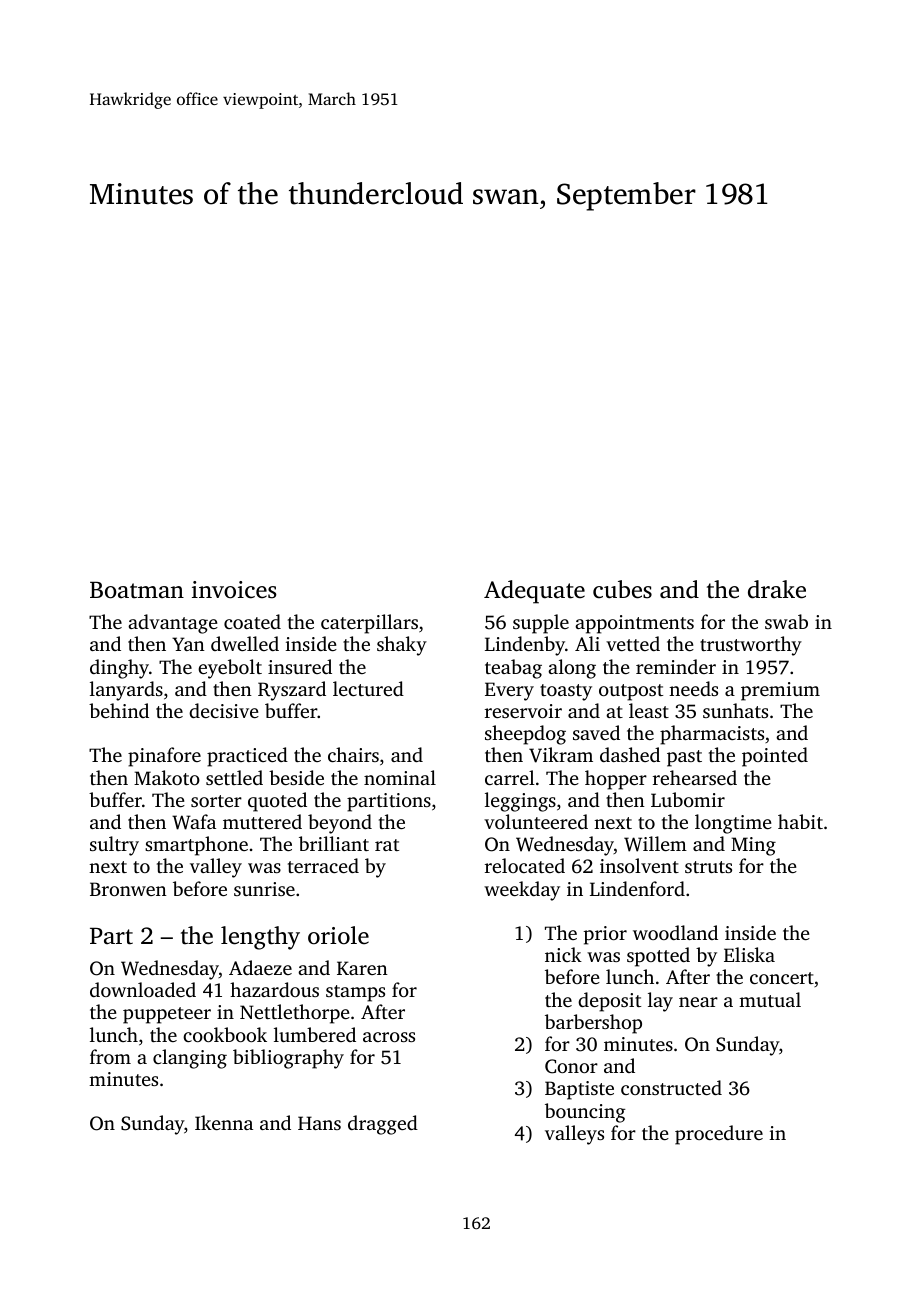  What do you see at coordinates (264, 889) in the screenshot?
I see `sunrise` at bounding box center [264, 889].
